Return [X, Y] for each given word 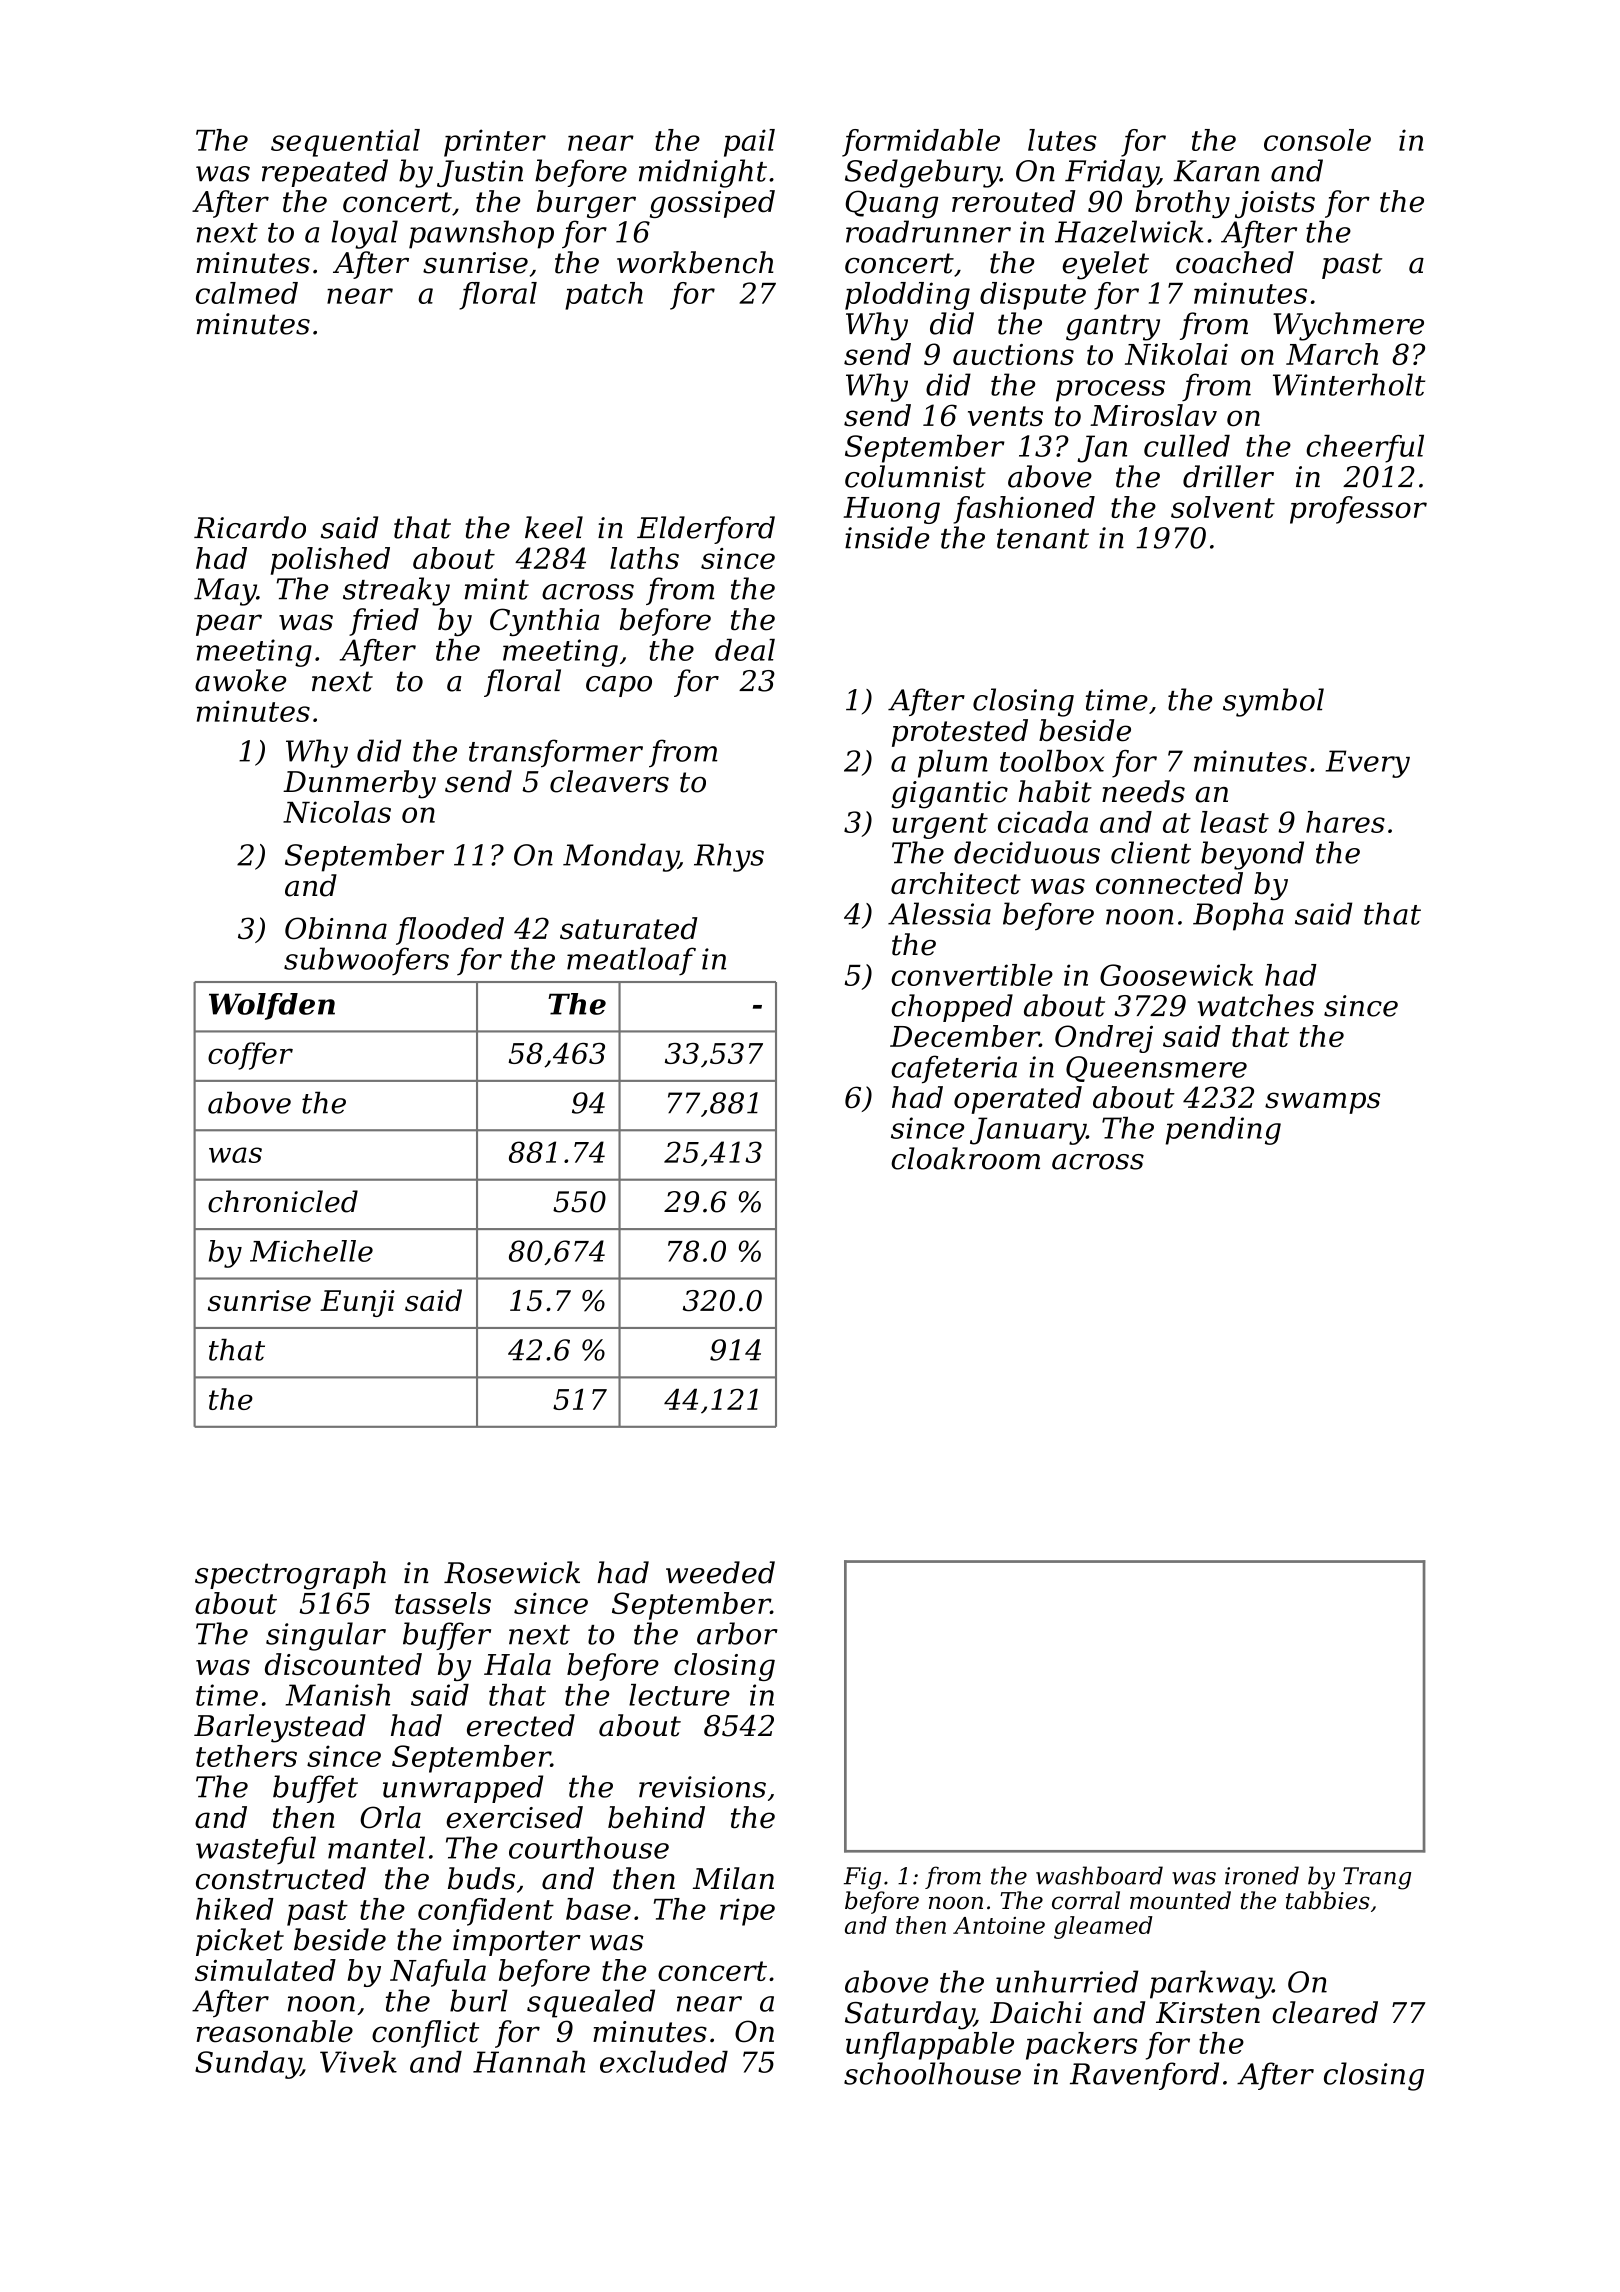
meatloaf [631, 961]
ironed [1262, 1875]
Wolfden [272, 1006]
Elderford [706, 530]
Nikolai [1176, 354]
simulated [265, 1970]
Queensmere [1156, 1069]
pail [749, 143]
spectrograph [290, 1575]
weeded [720, 1572]
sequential [345, 143]
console [1317, 140]
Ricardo [250, 527]
